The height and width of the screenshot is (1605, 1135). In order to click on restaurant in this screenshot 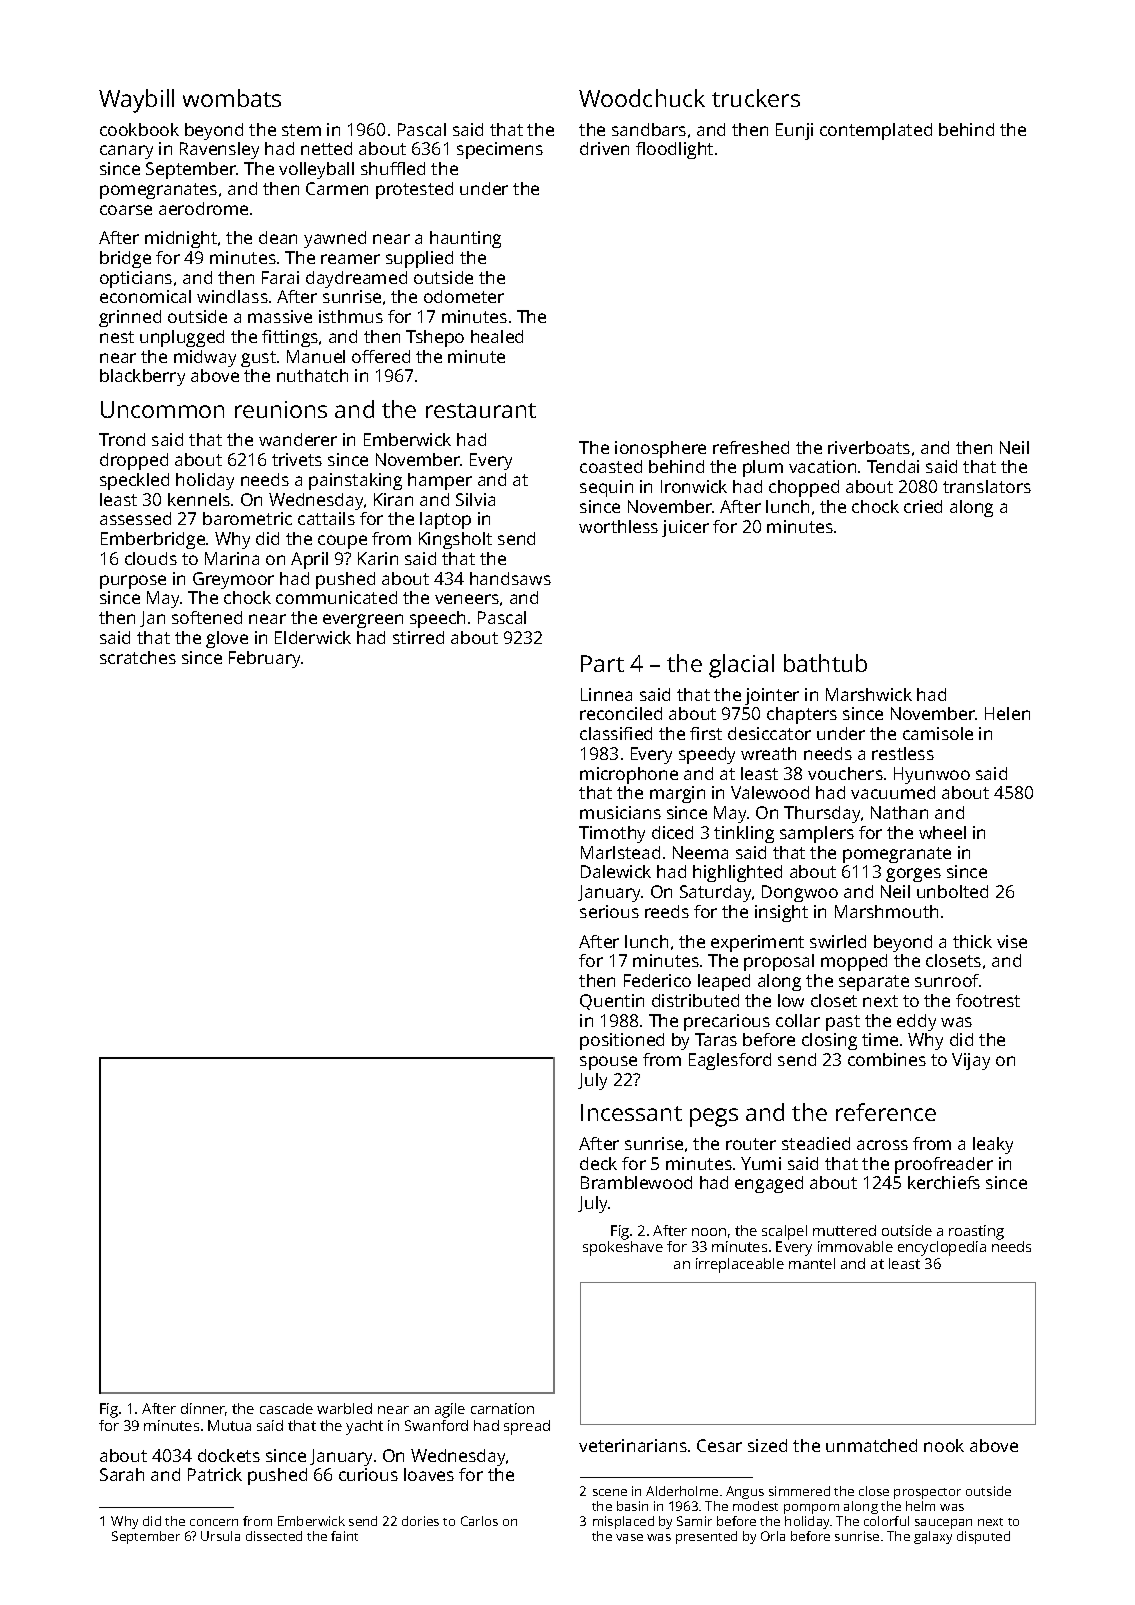, I will do `click(481, 410)`.
